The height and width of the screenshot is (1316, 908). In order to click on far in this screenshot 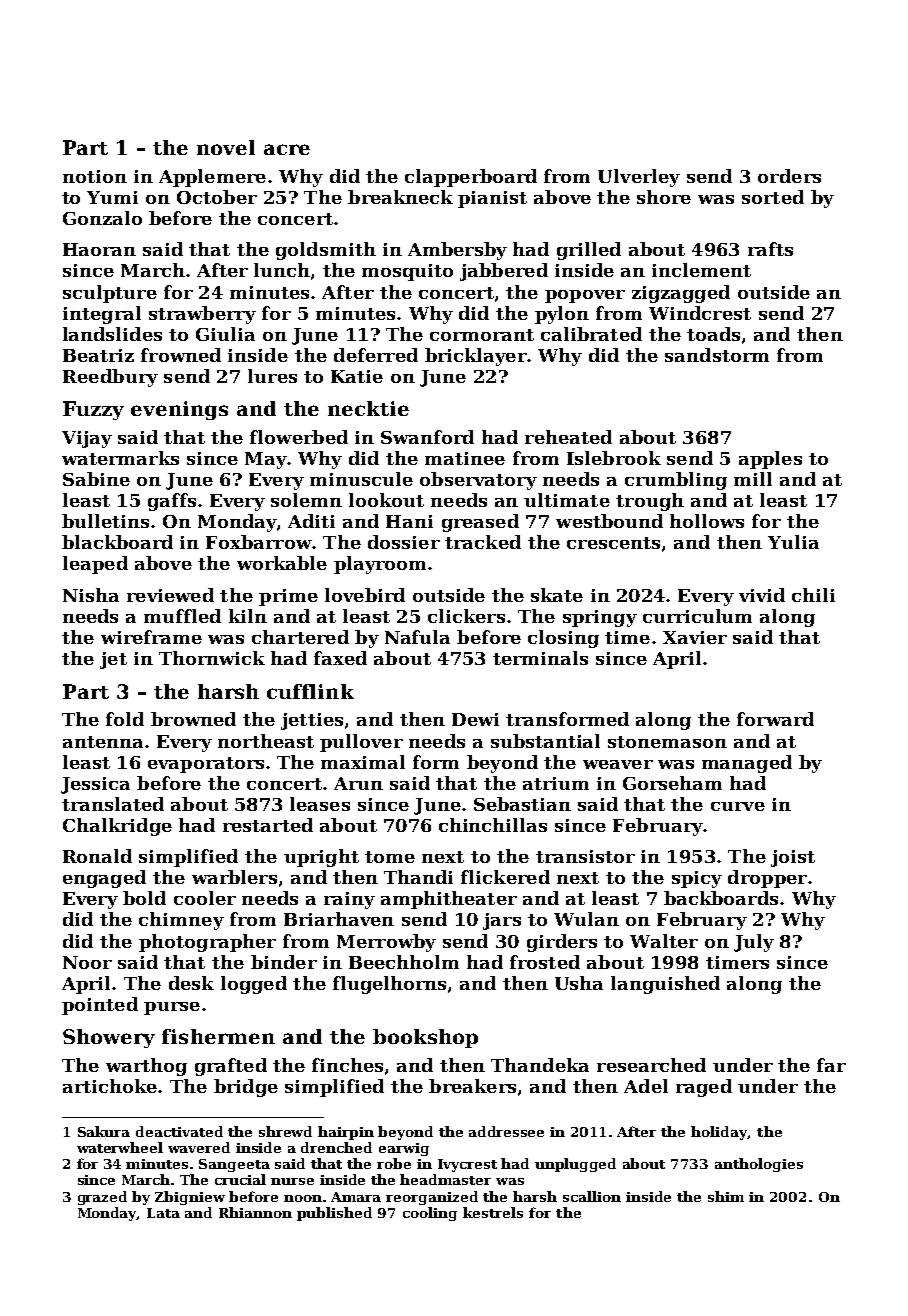, I will do `click(831, 1065)`.
